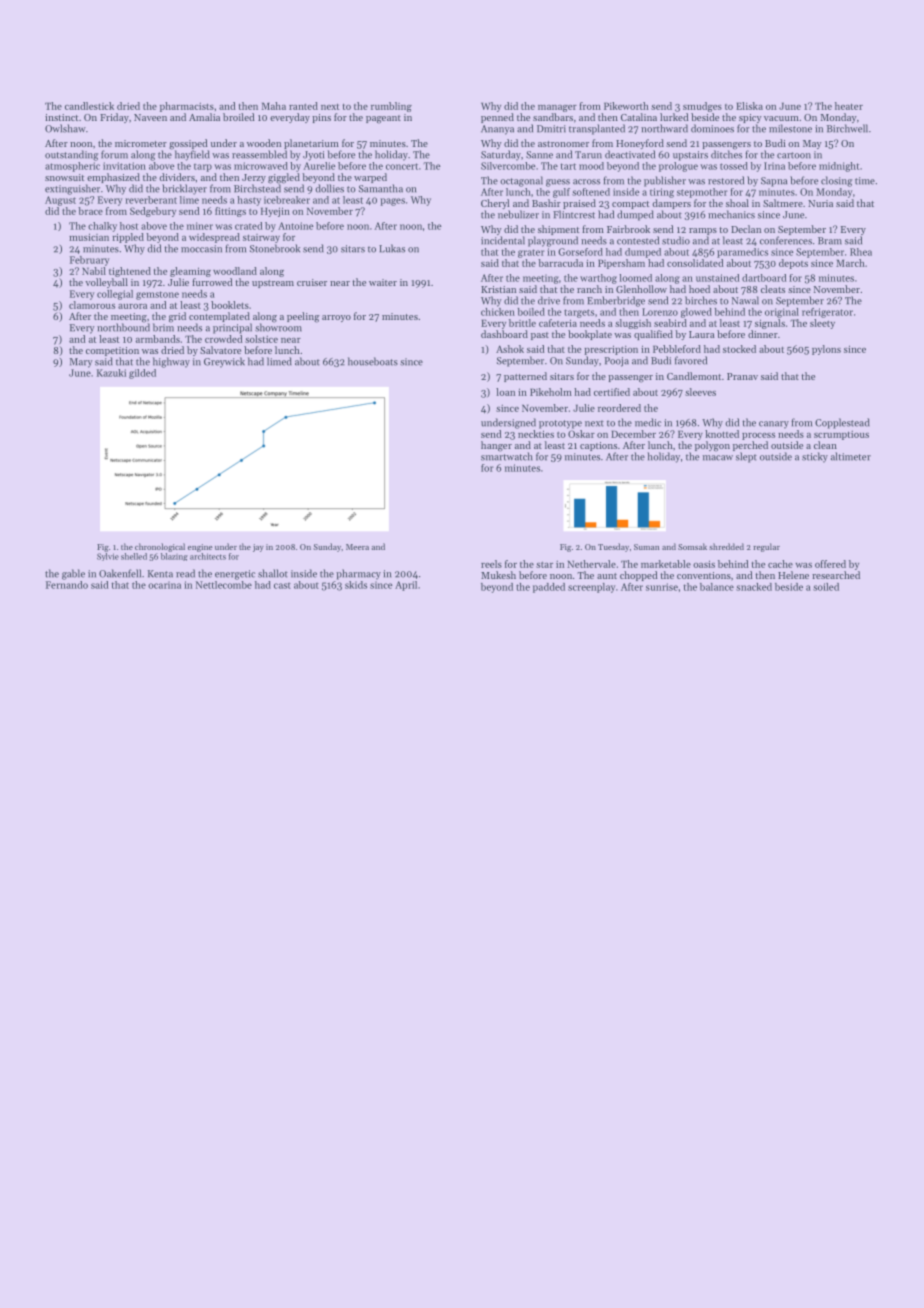 The height and width of the screenshot is (1308, 924). What do you see at coordinates (392, 248) in the screenshot?
I see `Lukas` at bounding box center [392, 248].
